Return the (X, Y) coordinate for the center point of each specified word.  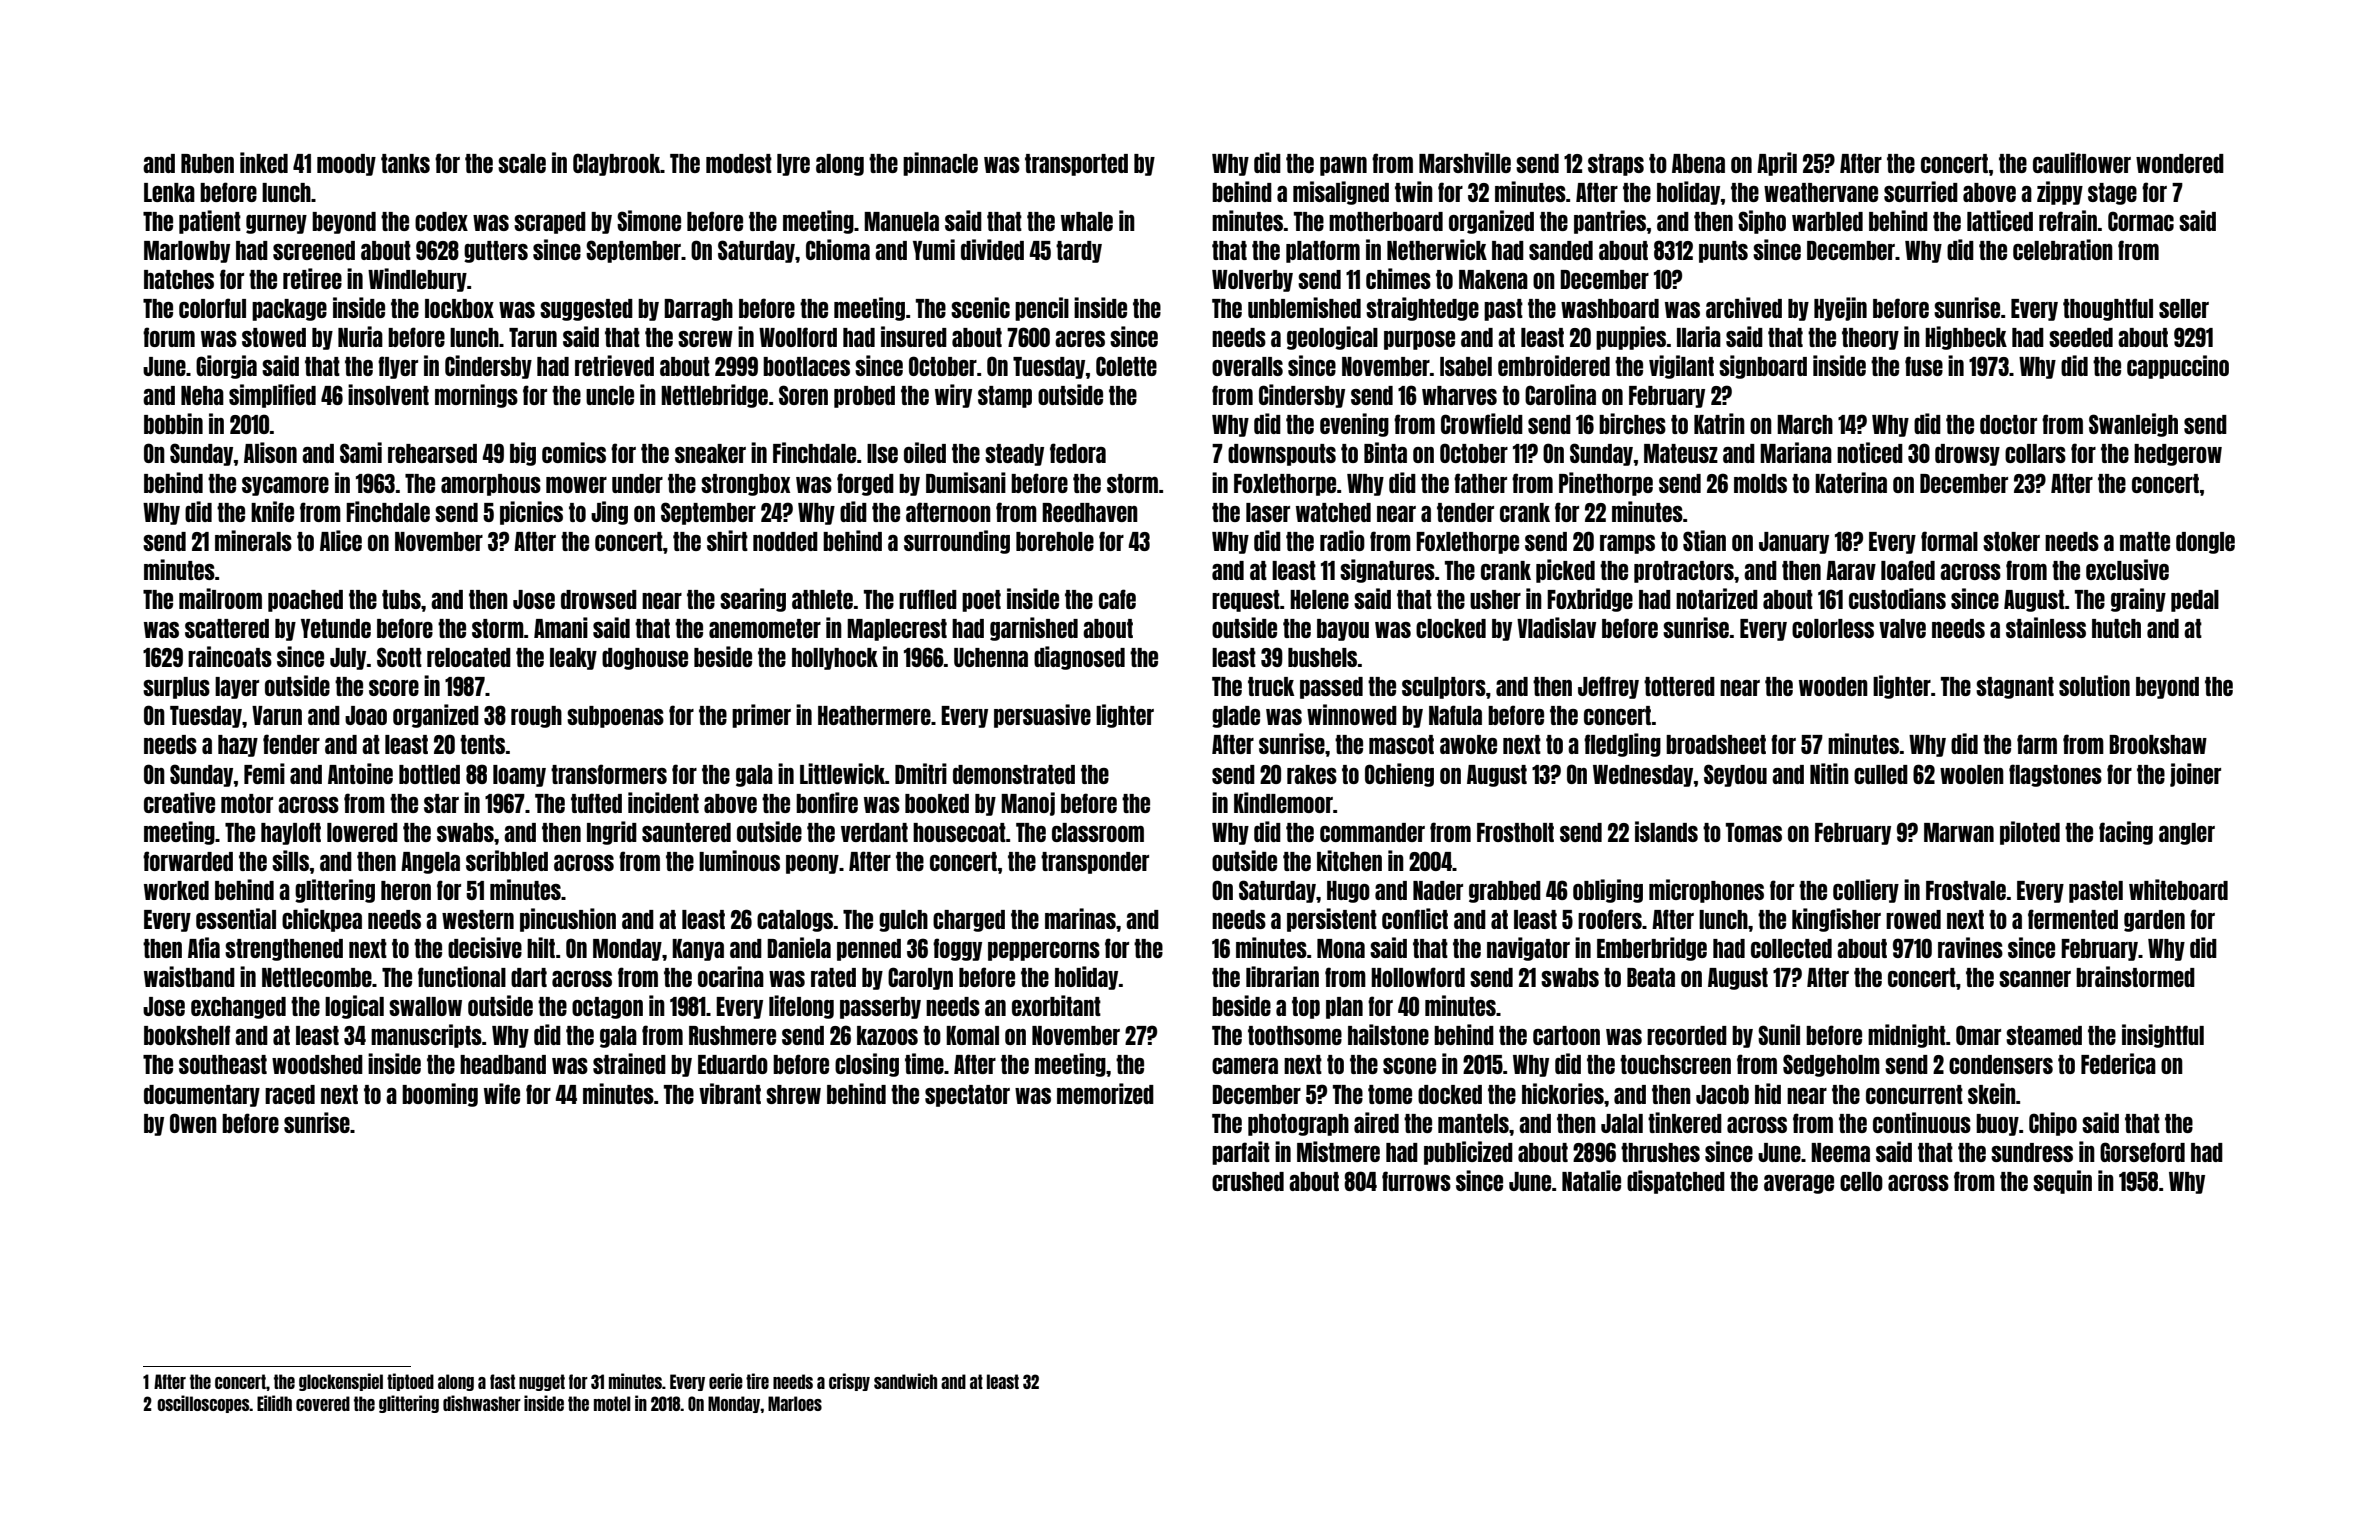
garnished (1034, 629)
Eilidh (274, 1403)
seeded (2081, 337)
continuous (1922, 1122)
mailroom (220, 598)
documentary (202, 1096)
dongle (2205, 543)
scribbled (507, 860)
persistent (1332, 920)
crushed (1248, 1181)
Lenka (169, 192)
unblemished (1304, 307)
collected (1791, 948)
